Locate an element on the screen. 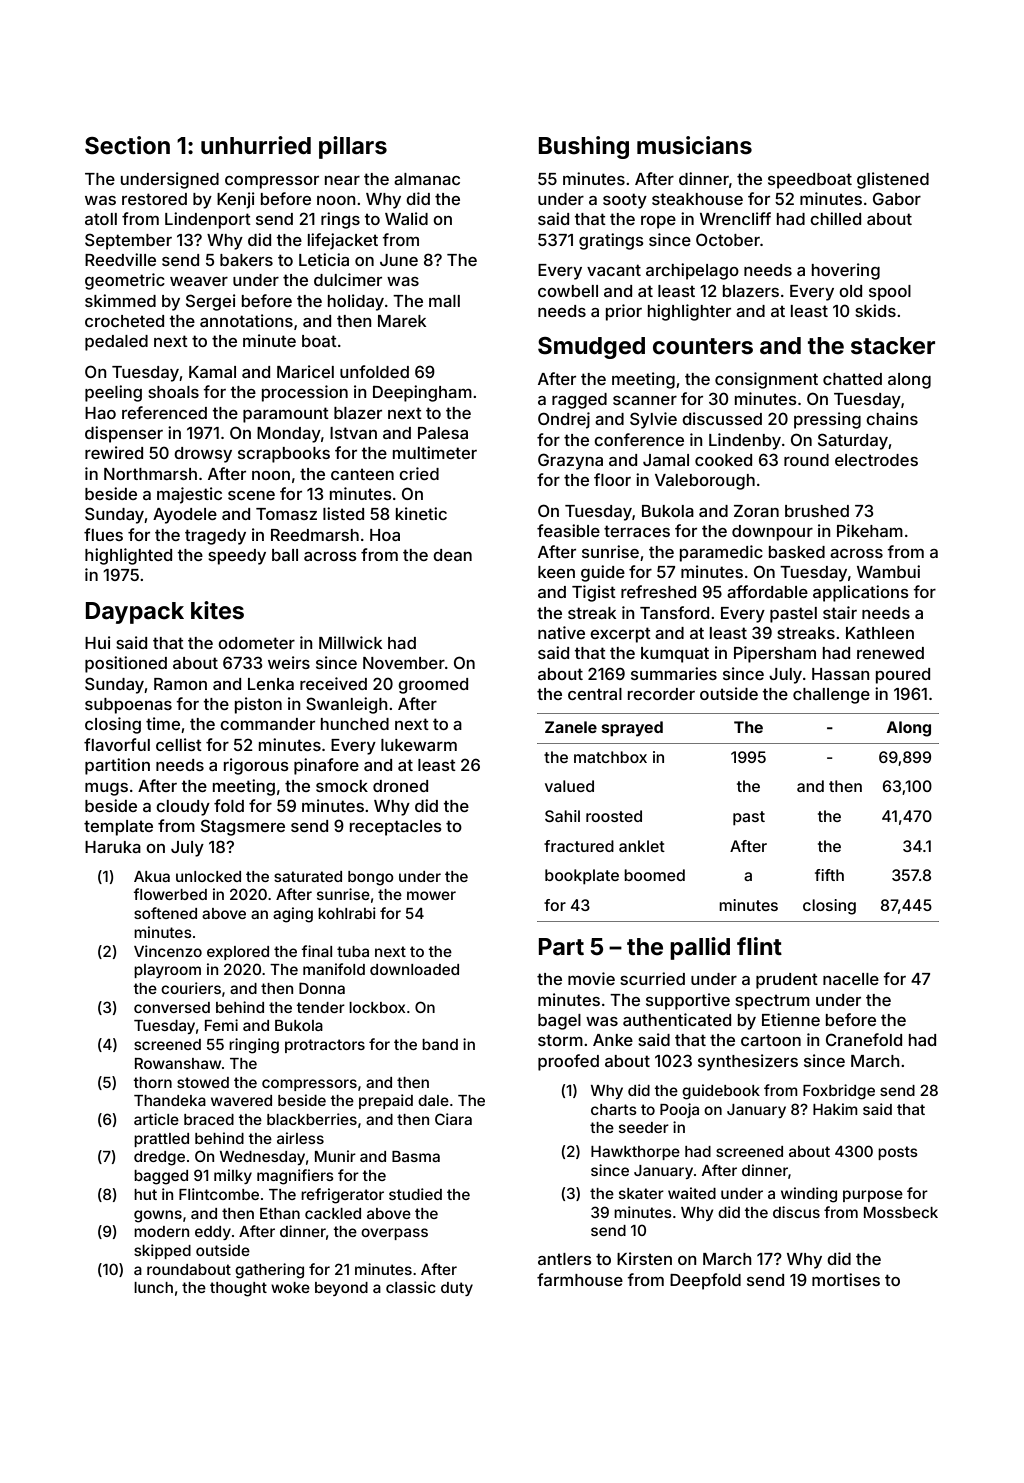  subpoenas is located at coordinates (128, 706).
